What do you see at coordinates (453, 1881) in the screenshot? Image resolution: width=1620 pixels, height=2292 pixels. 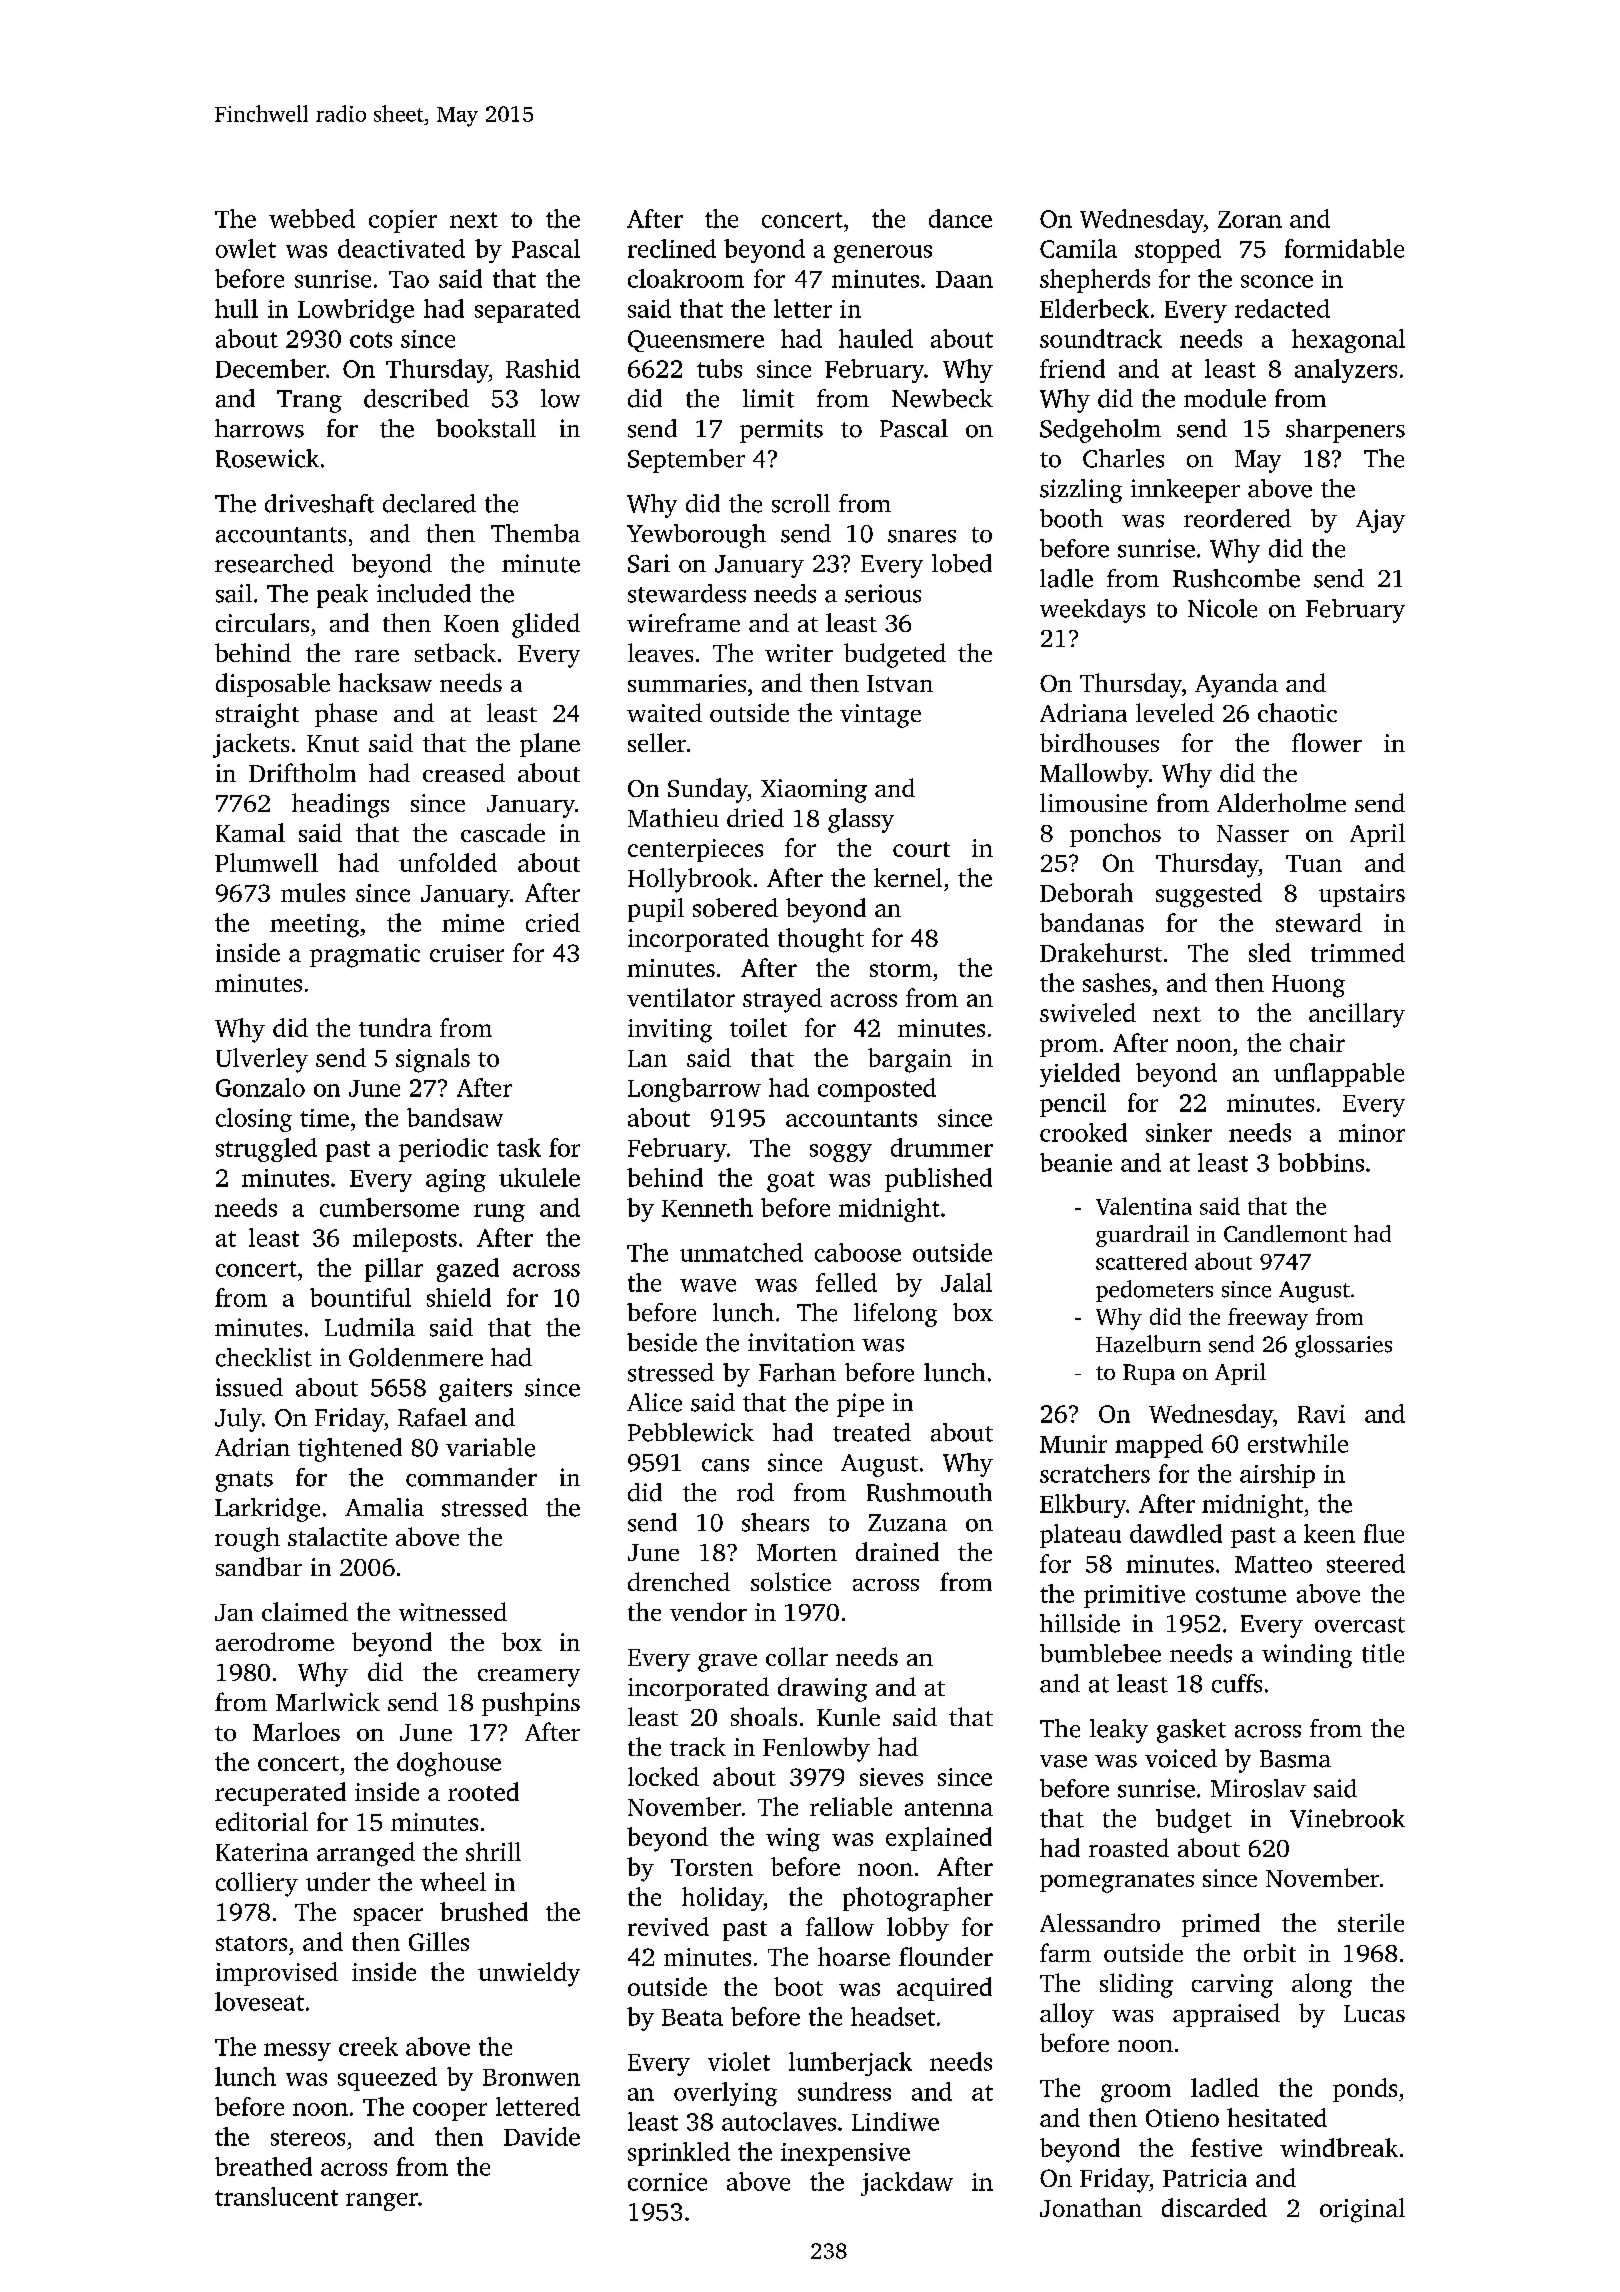 I see `wheel` at bounding box center [453, 1881].
